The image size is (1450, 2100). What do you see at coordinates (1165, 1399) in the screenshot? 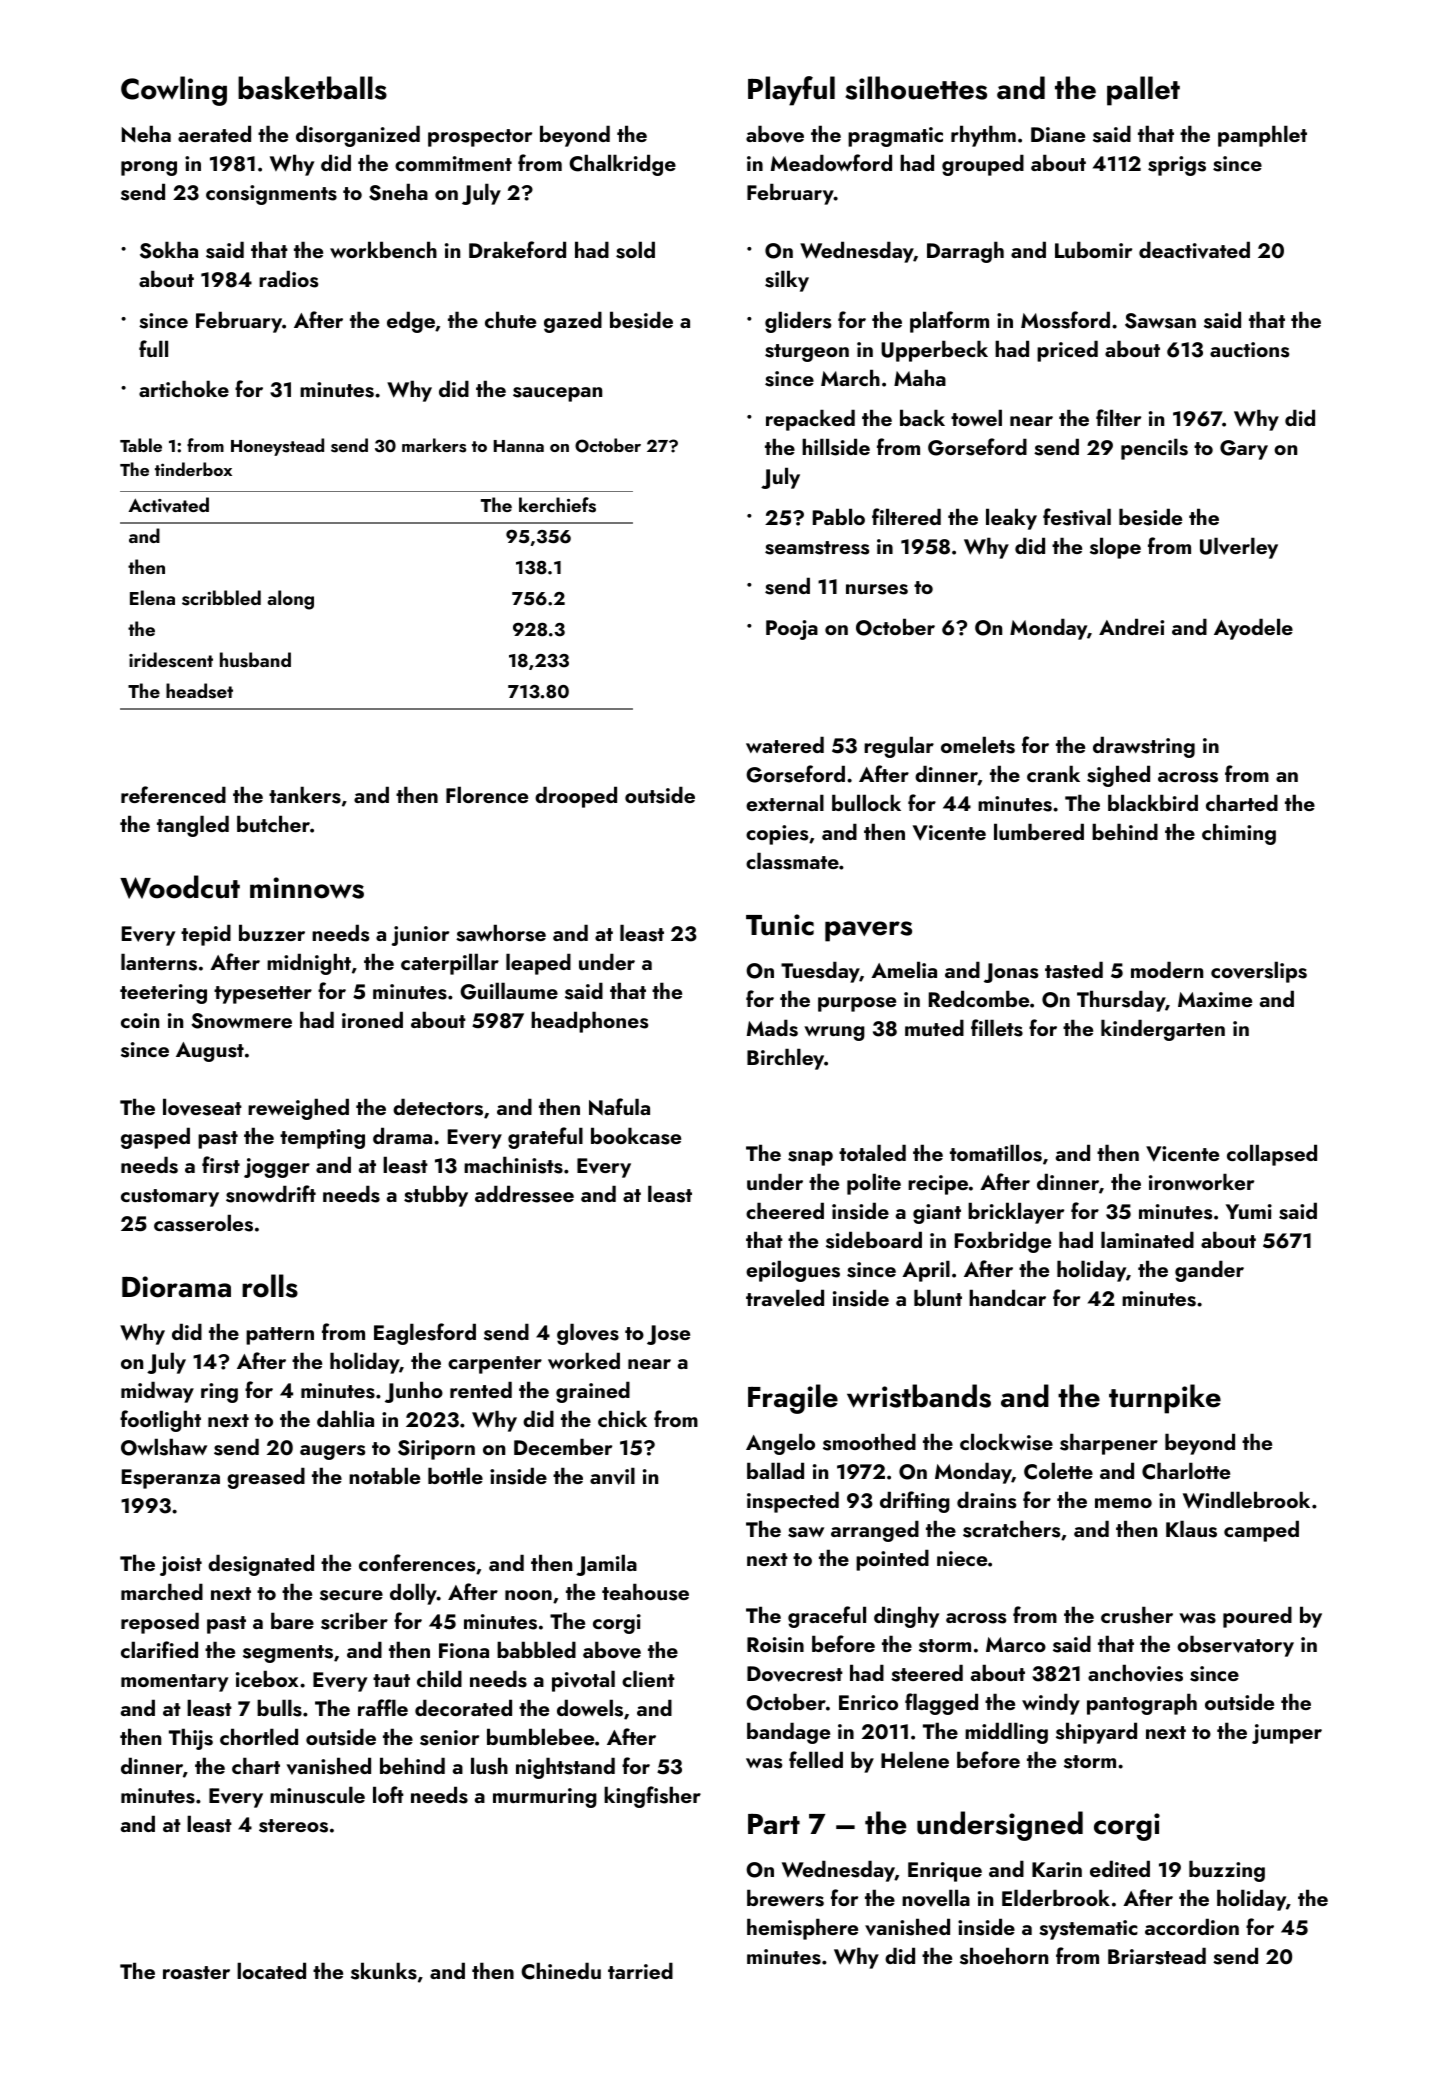
I see `turnpike` at bounding box center [1165, 1399].
